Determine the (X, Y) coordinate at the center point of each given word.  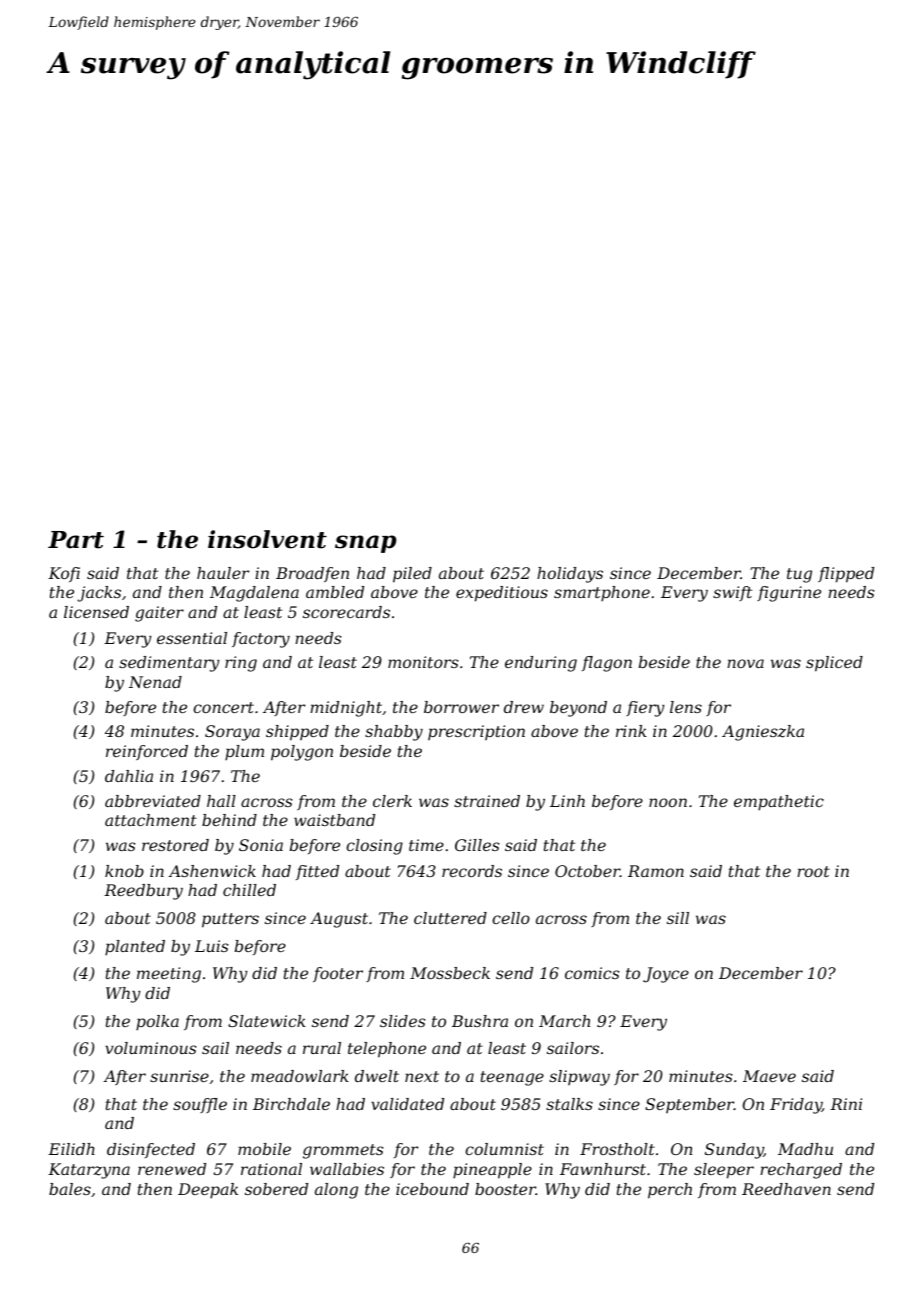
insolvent (267, 539)
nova (745, 663)
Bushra (480, 1021)
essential (192, 638)
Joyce (666, 975)
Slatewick (267, 1021)
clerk (392, 801)
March (564, 1021)
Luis (212, 946)
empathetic (779, 803)
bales (70, 1189)
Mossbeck (450, 973)
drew (524, 707)
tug (799, 575)
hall (221, 801)
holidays (570, 575)
